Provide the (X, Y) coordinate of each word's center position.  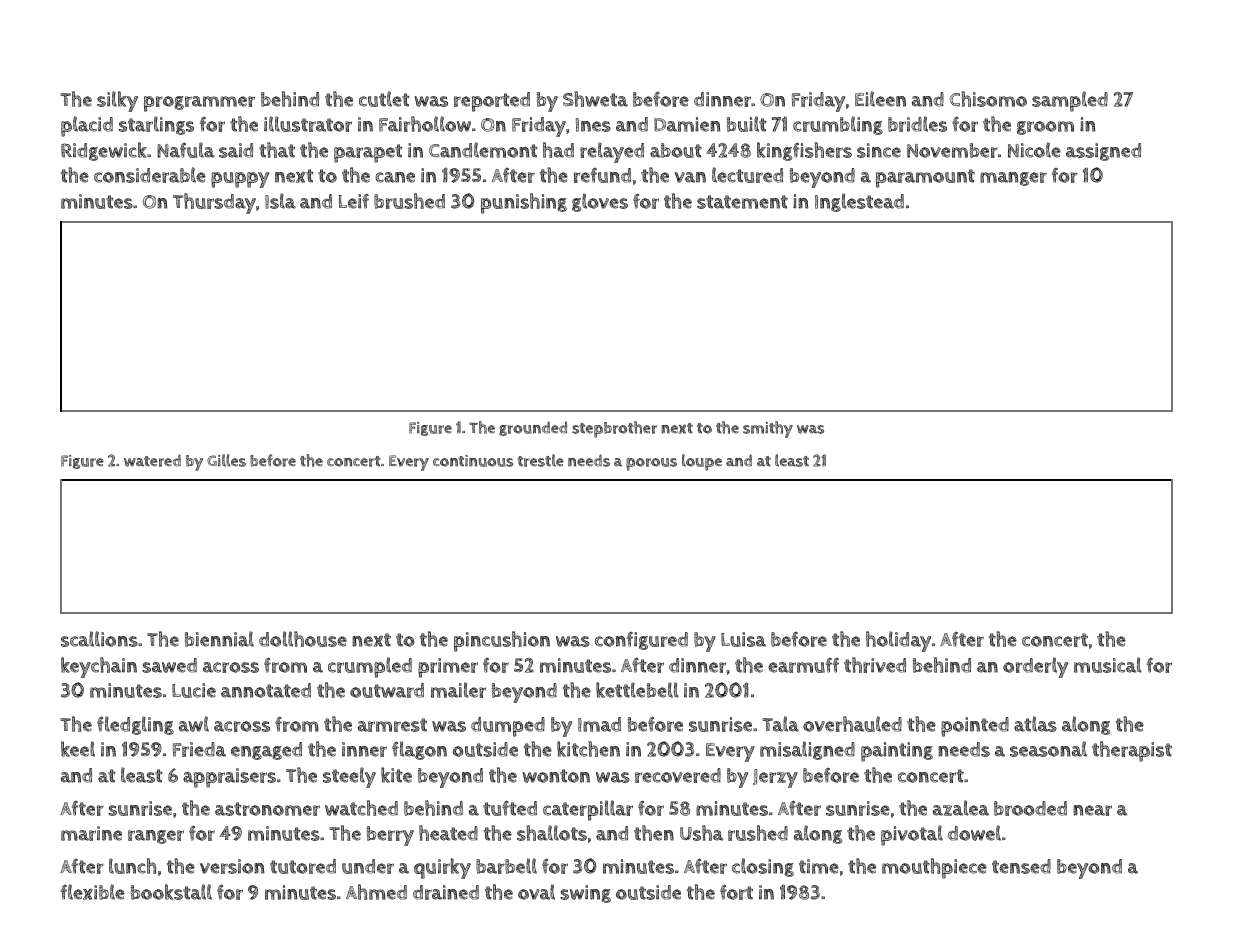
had (558, 150)
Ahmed (376, 892)
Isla (280, 201)
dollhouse (303, 639)
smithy (768, 429)
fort (736, 892)
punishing (524, 203)
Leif (354, 201)
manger (1013, 179)
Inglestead (859, 202)
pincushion (502, 641)
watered (152, 460)
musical (1108, 665)
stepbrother (614, 429)
